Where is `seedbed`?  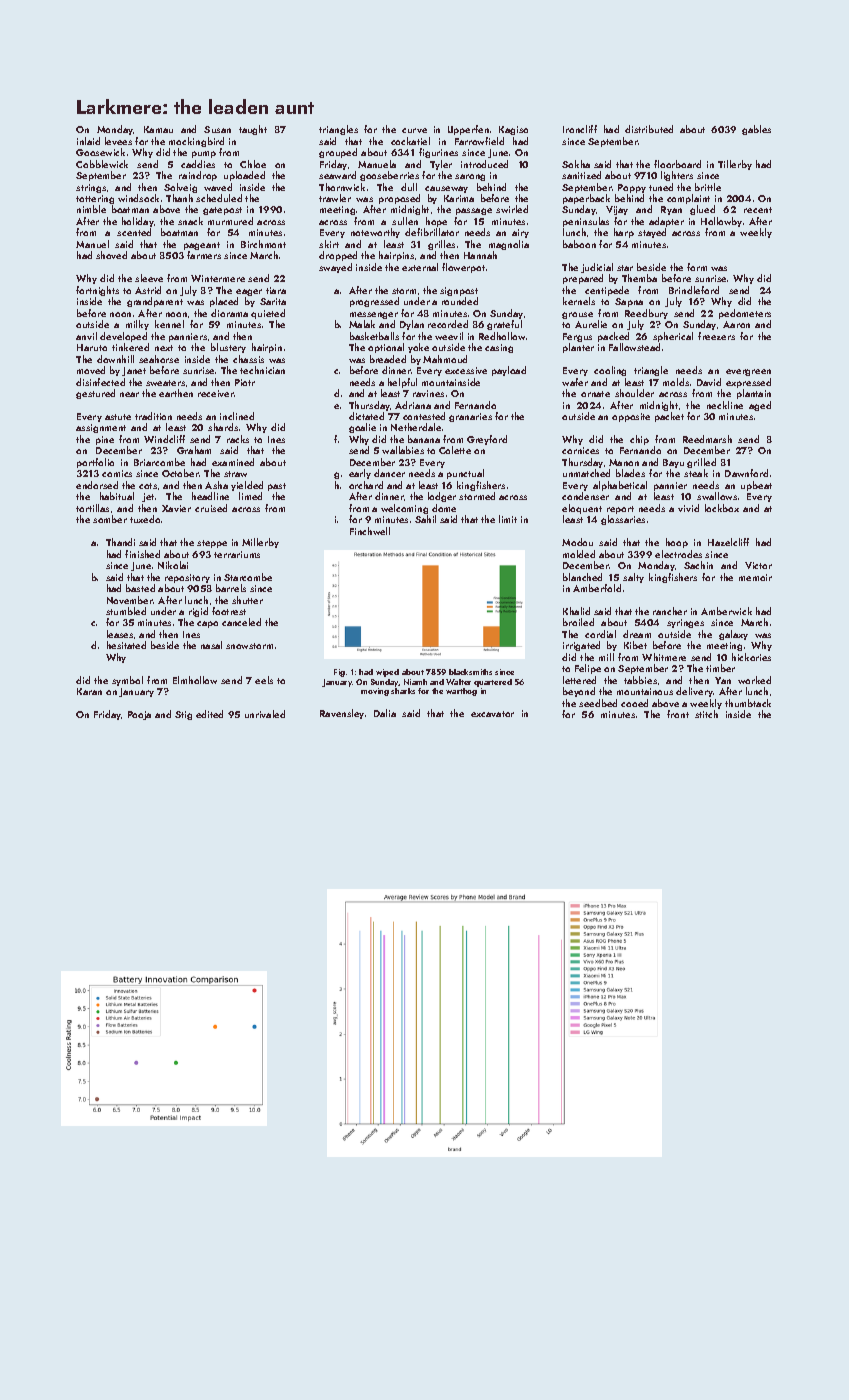 seedbed is located at coordinates (598, 703).
